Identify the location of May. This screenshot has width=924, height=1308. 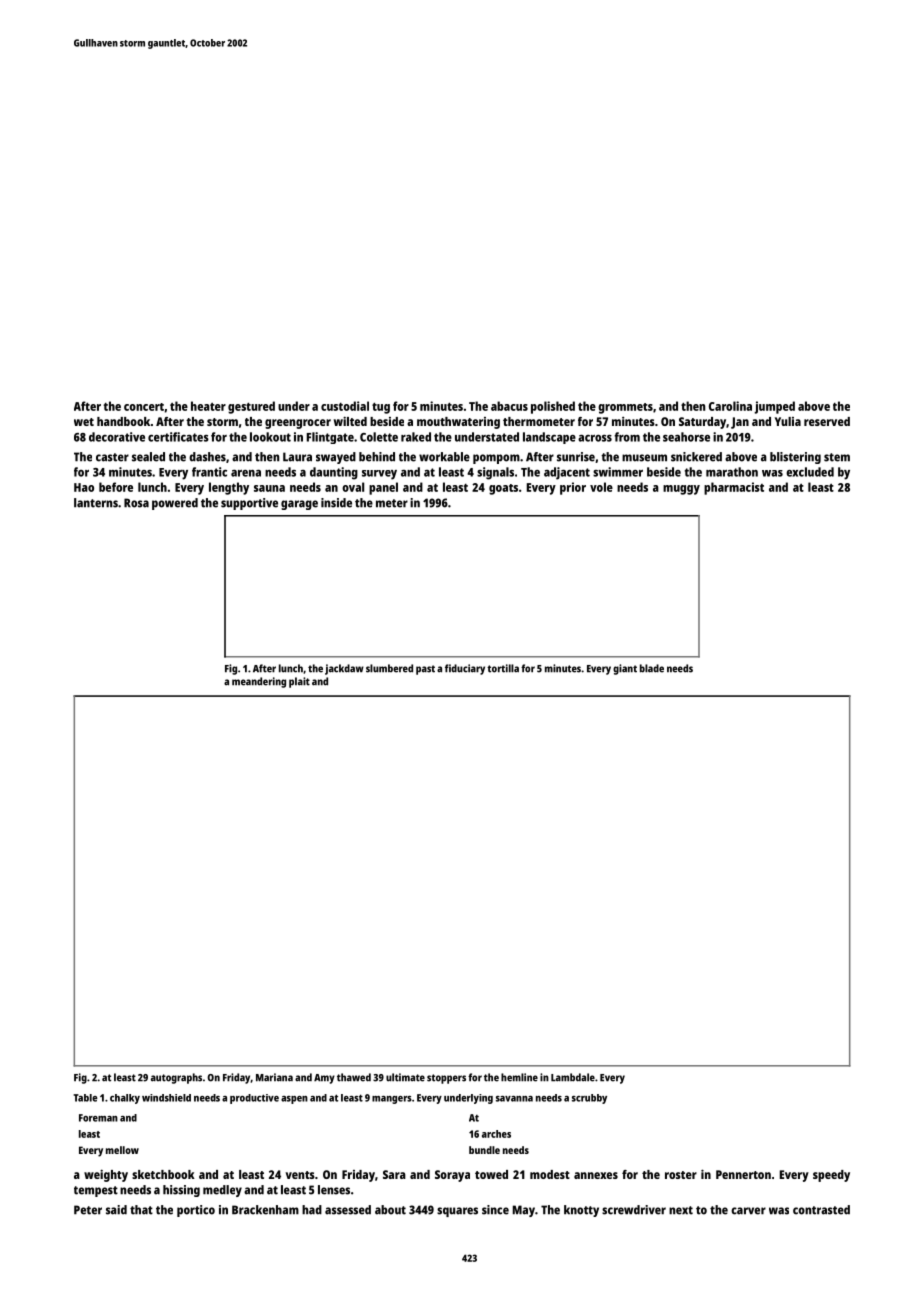
(524, 1211).
